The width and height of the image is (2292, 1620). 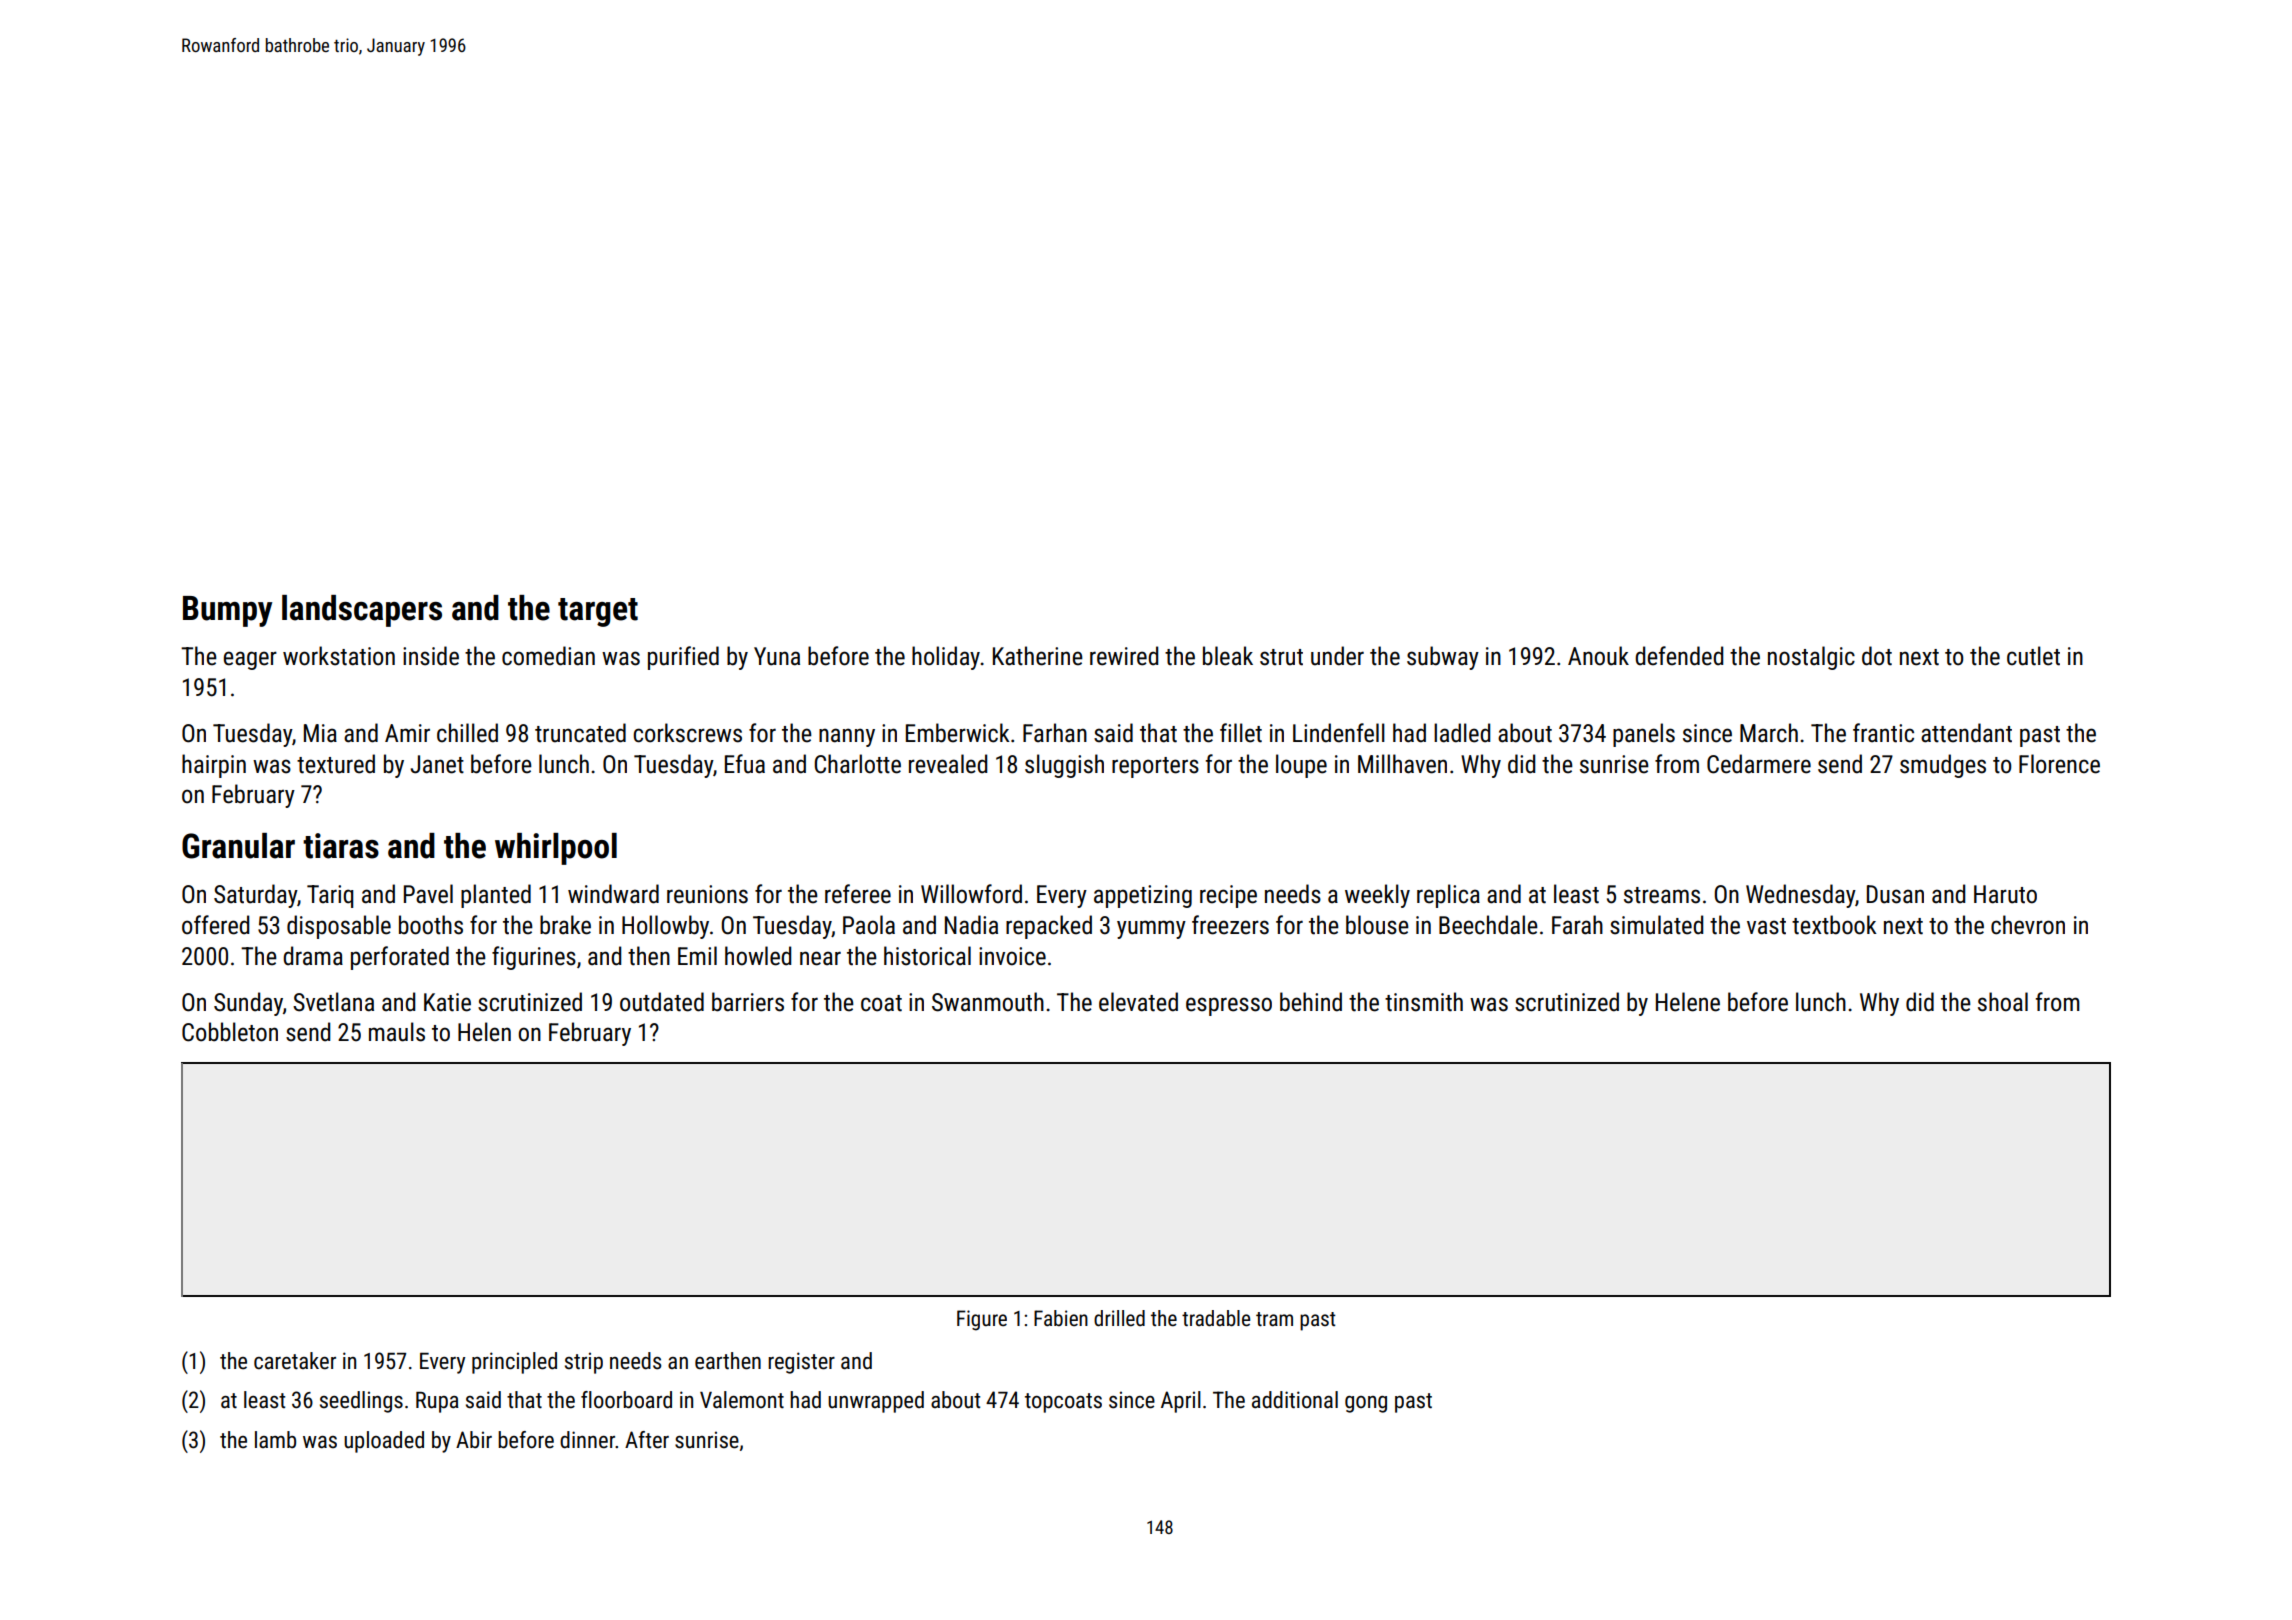 I want to click on Haruto, so click(x=2005, y=894).
